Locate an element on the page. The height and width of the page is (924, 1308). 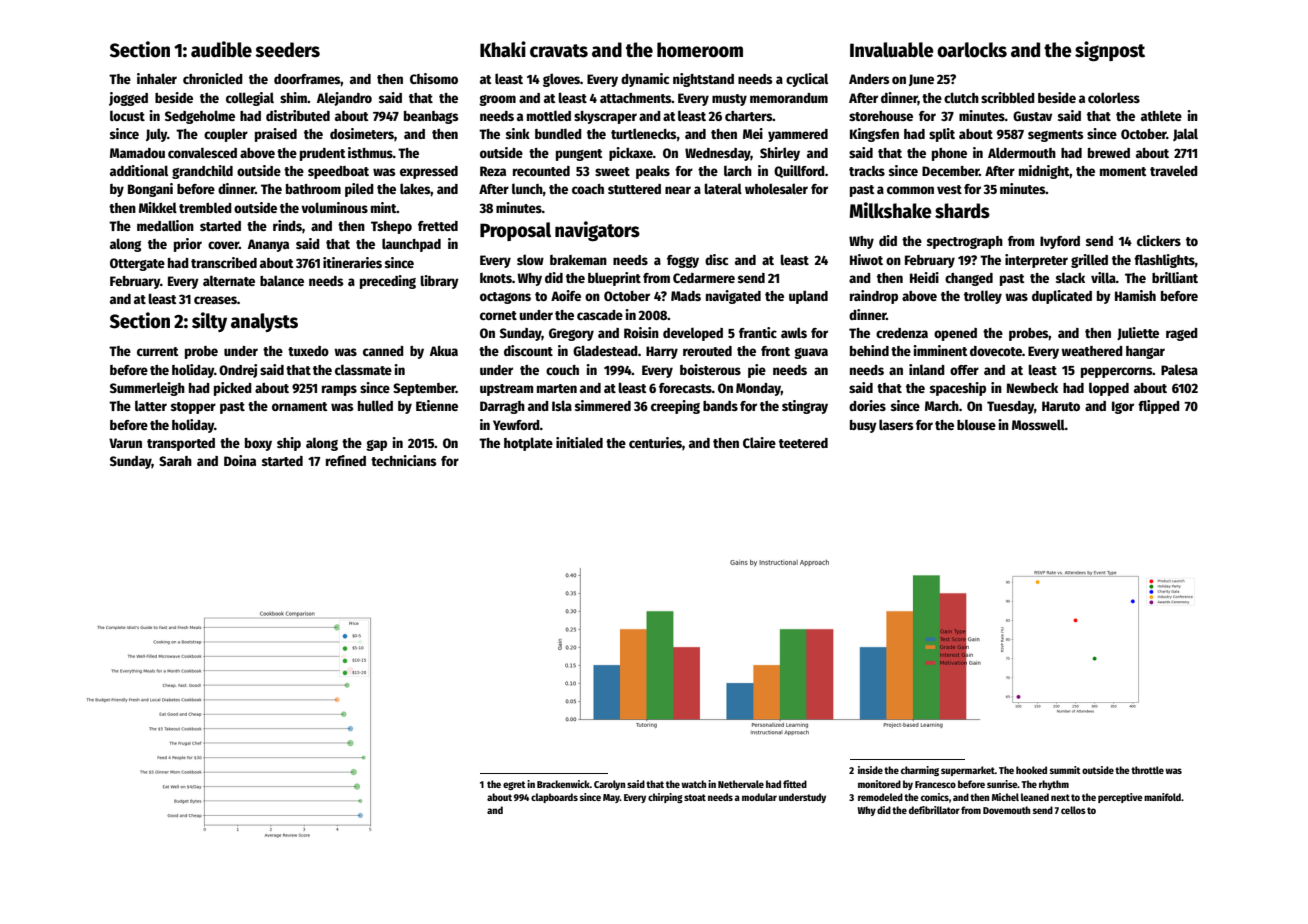
clickers is located at coordinates (1159, 240).
